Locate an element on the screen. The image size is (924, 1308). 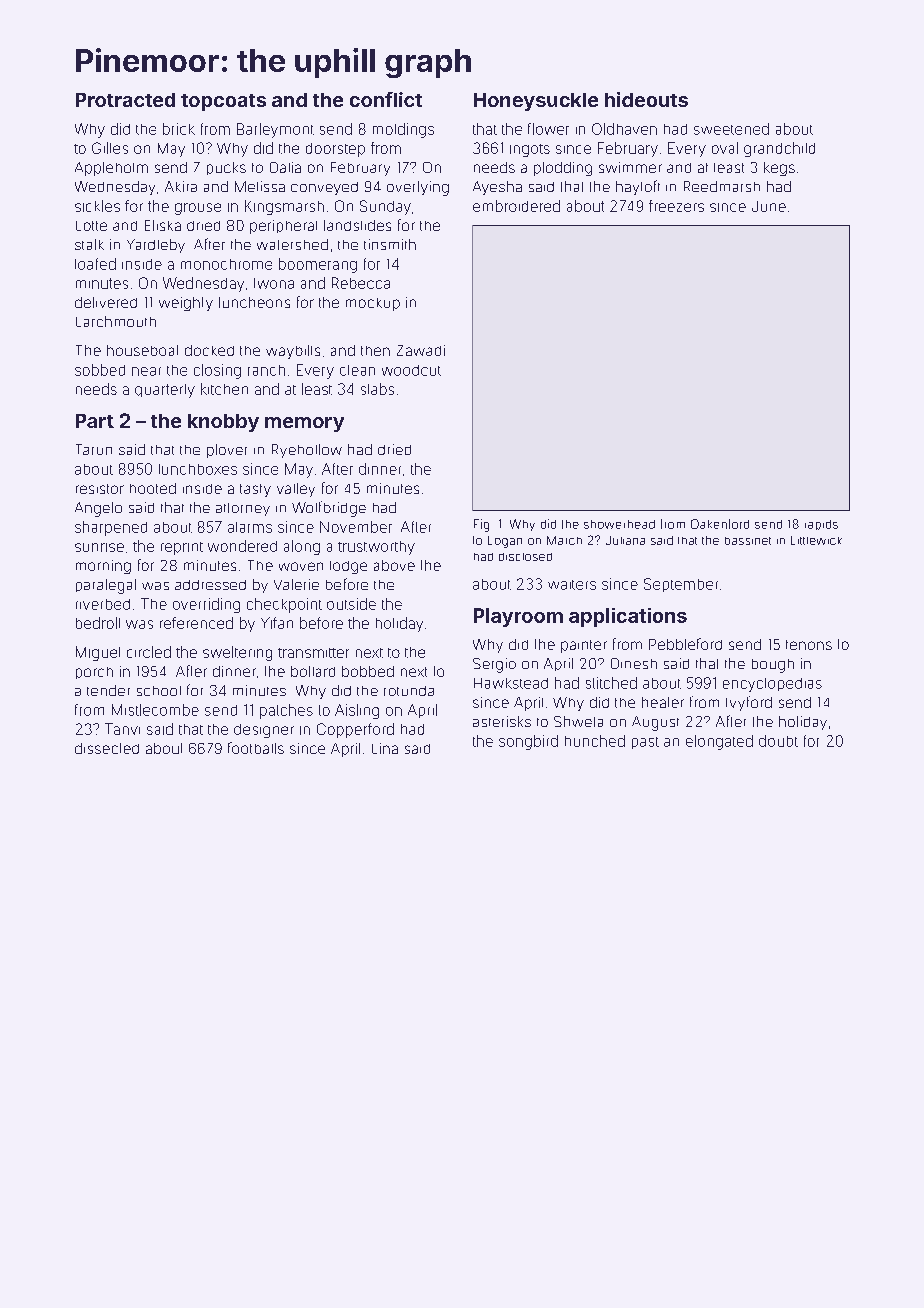
Zawadi is located at coordinates (421, 350).
